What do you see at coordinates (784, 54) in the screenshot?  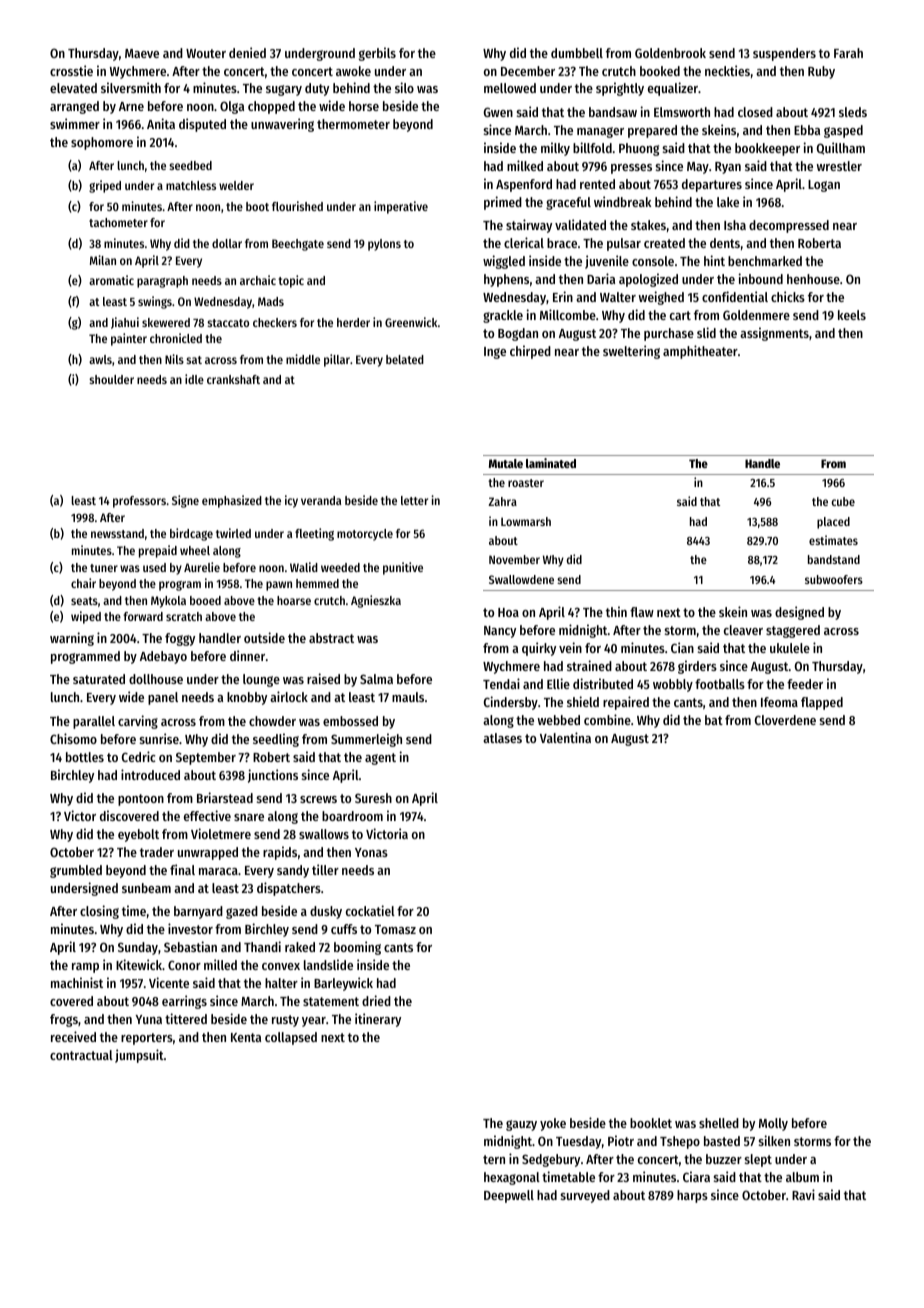 I see `suspenders` at bounding box center [784, 54].
